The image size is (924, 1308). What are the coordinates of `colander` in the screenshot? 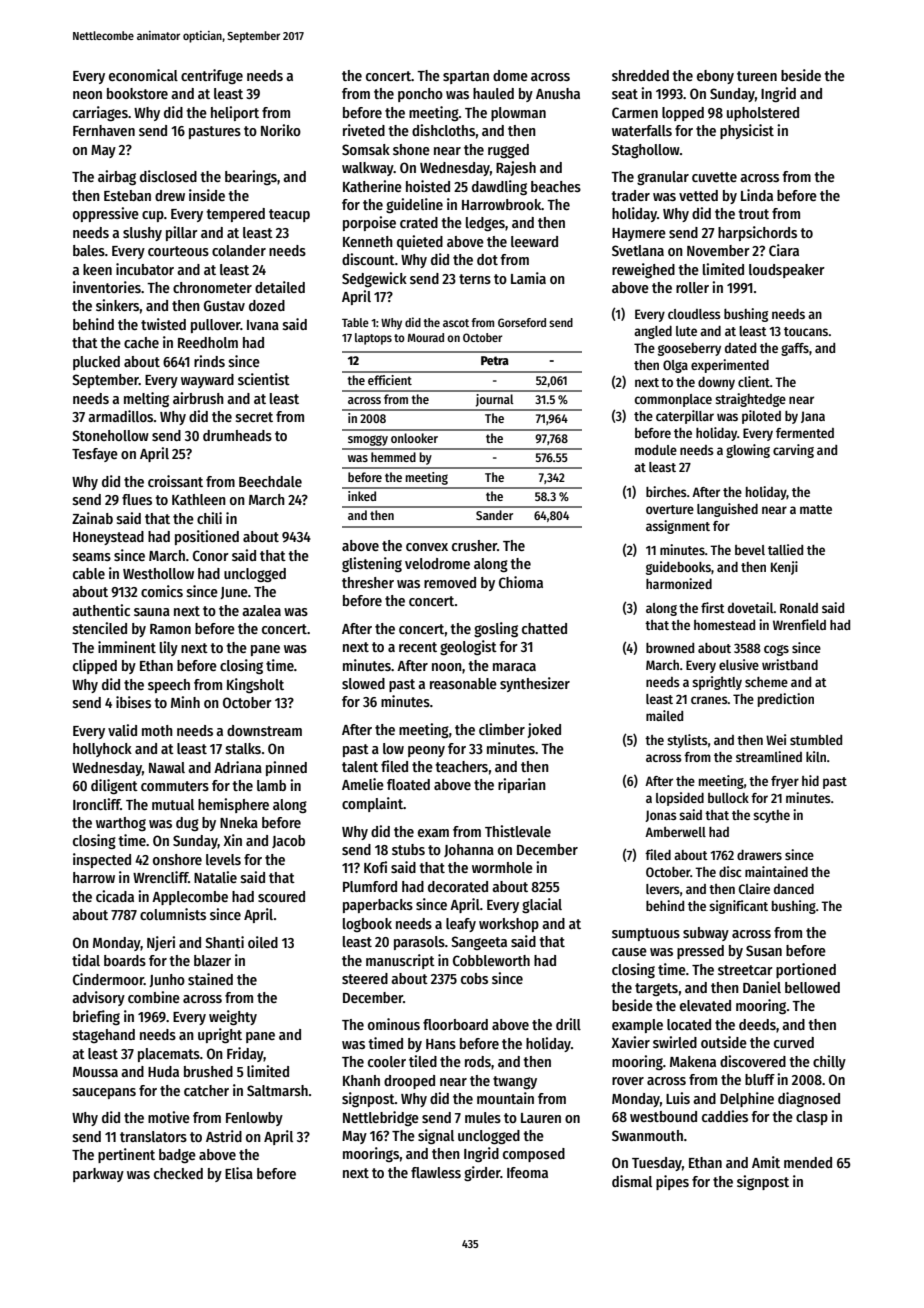 It's located at (239, 250).
